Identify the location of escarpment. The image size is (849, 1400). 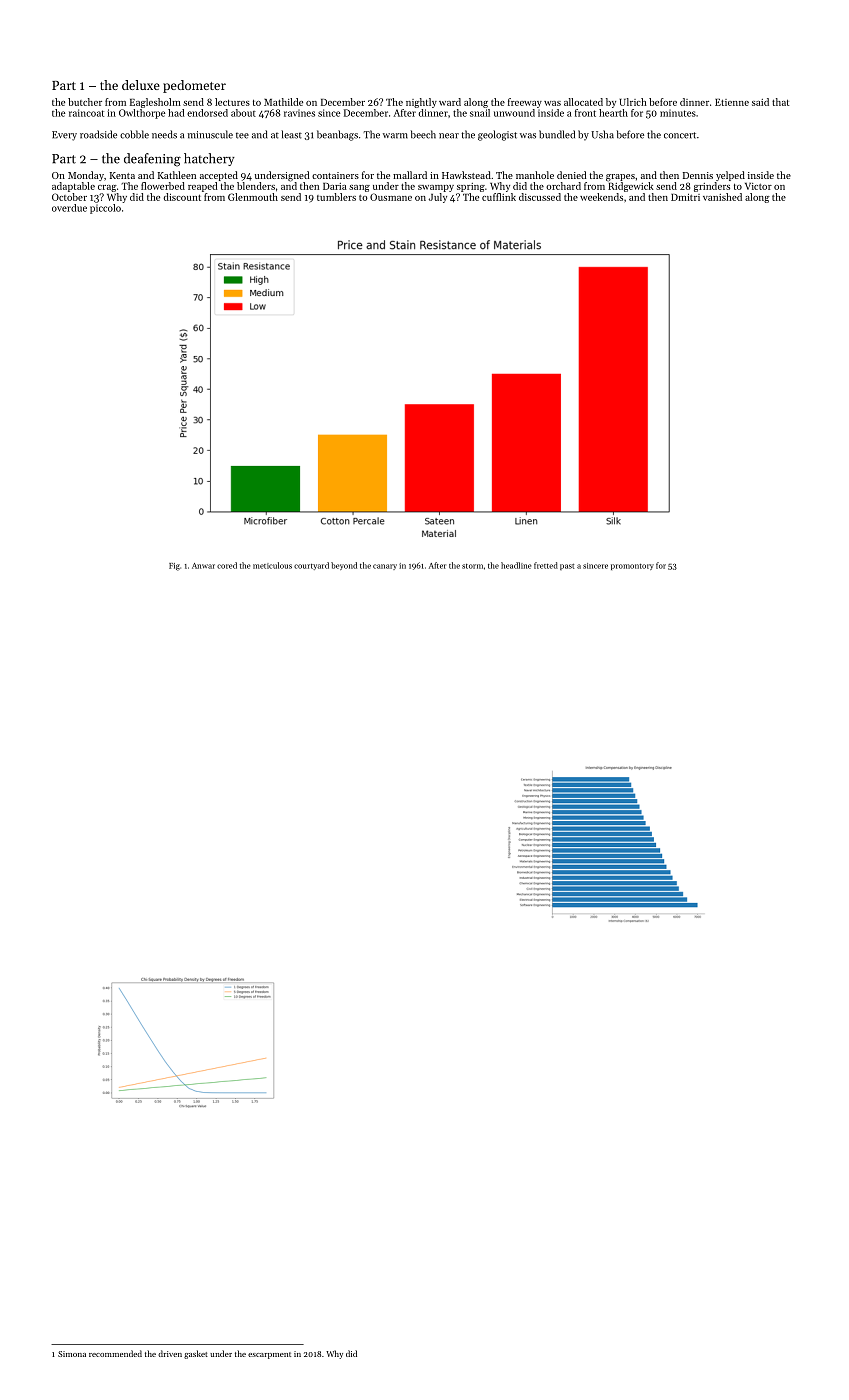
(269, 1355).
